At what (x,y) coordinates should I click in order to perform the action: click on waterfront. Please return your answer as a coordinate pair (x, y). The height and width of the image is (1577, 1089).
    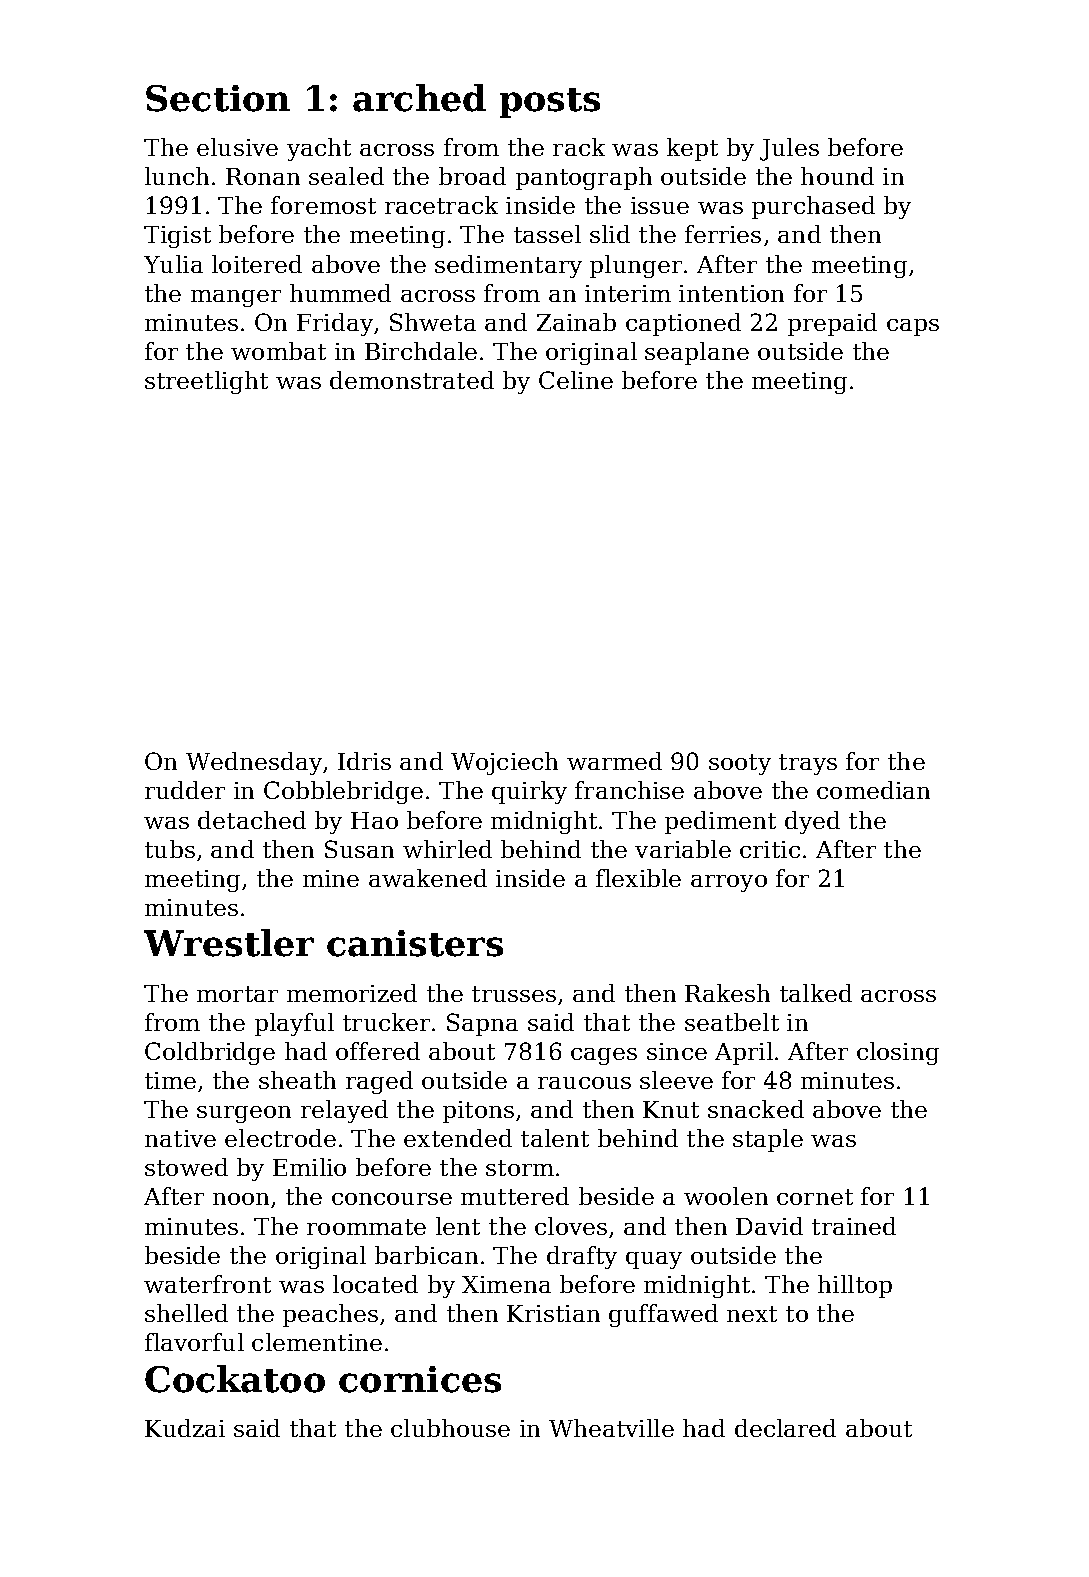
    Looking at the image, I should click on (207, 1284).
